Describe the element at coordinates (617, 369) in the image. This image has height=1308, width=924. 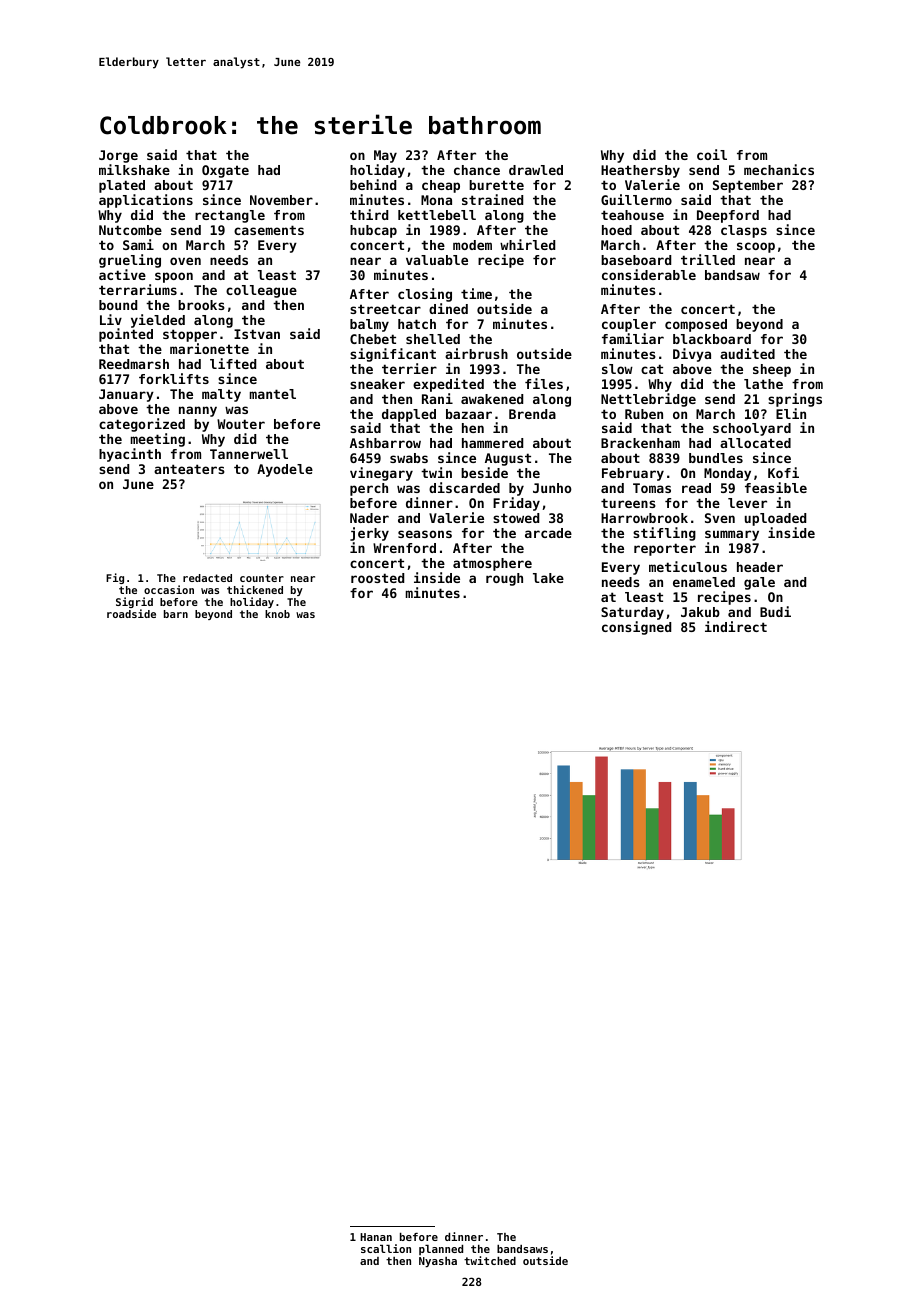
I see `slow` at that location.
